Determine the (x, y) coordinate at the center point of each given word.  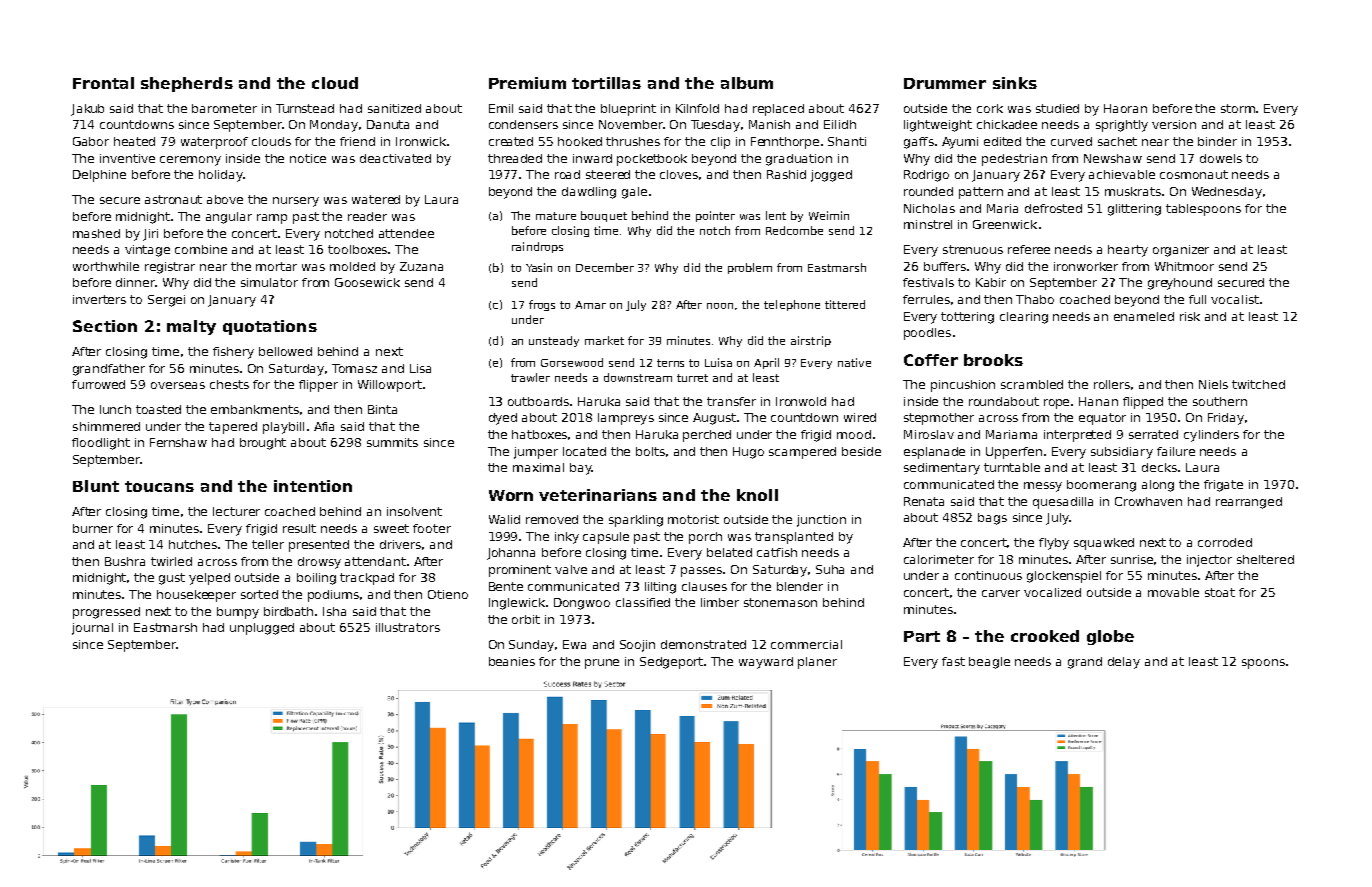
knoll (757, 495)
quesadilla (1063, 503)
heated (134, 141)
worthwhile (106, 266)
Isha (334, 611)
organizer (1181, 251)
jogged (831, 176)
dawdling (589, 193)
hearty (1128, 251)
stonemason (780, 602)
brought (263, 444)
